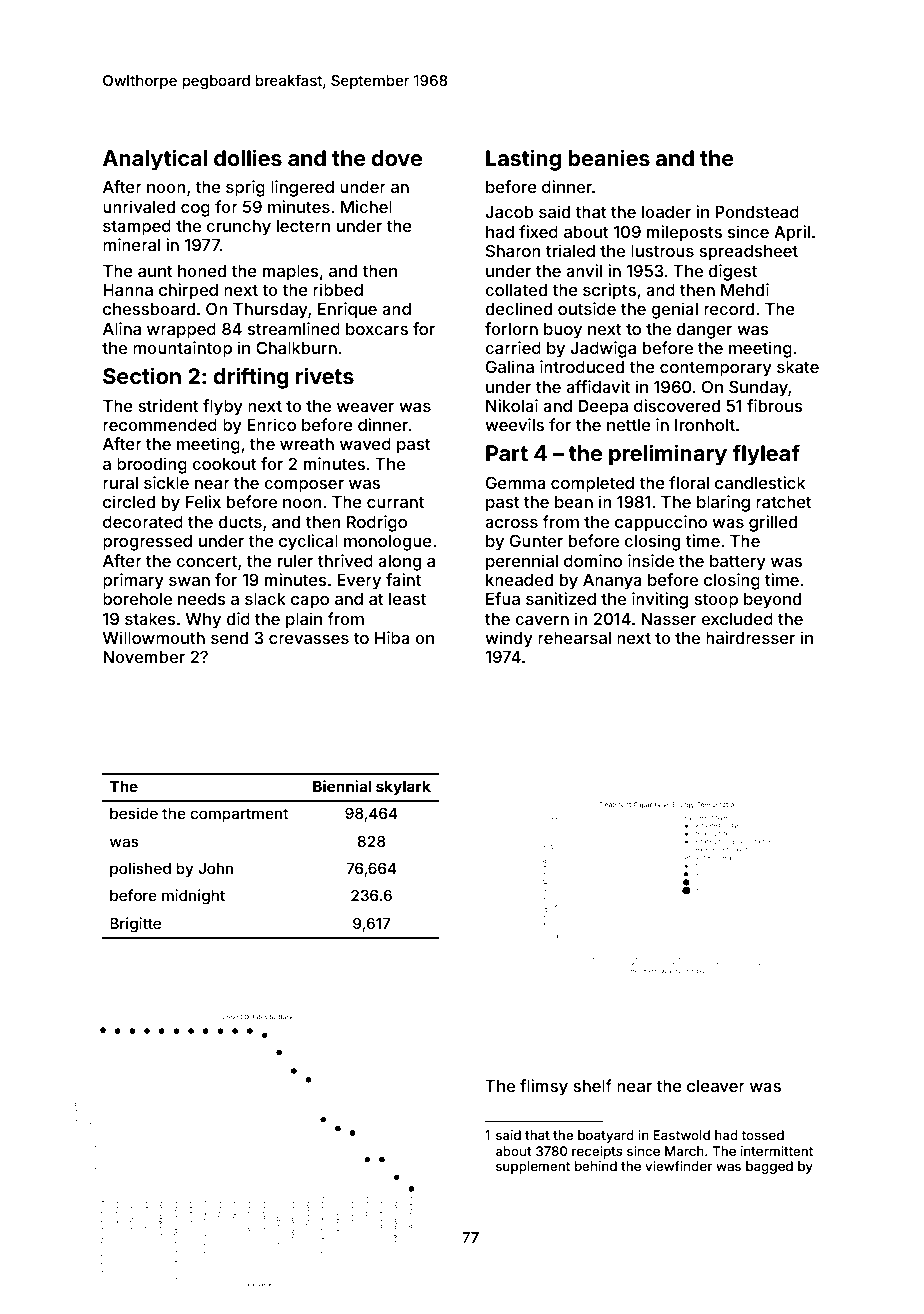 Image resolution: width=924 pixels, height=1314 pixels. Describe the element at coordinates (544, 1087) in the screenshot. I see `flimsy` at that location.
